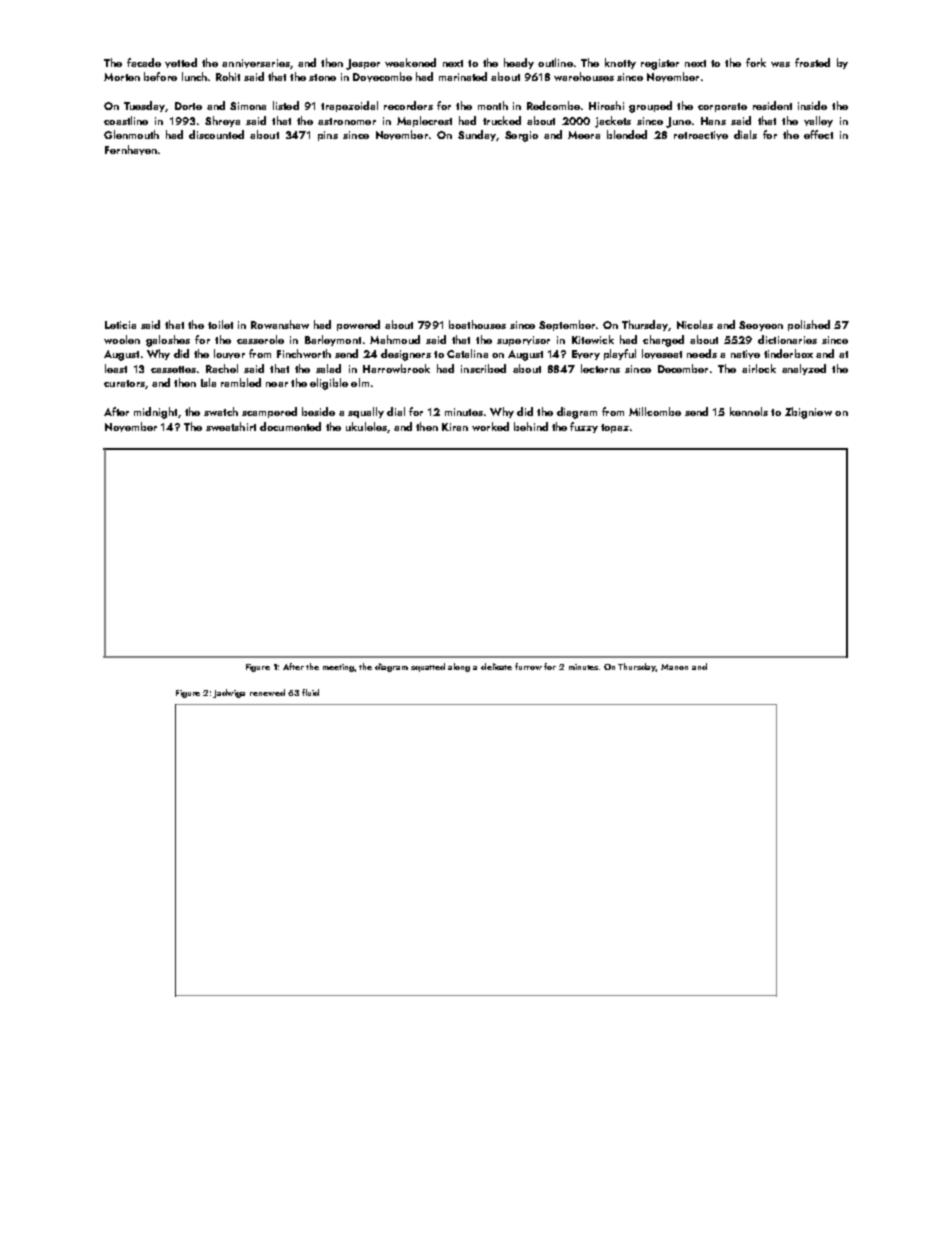 This screenshot has width=952, height=1233. Describe the element at coordinates (229, 693) in the screenshot. I see `Jadwiga` at that location.
